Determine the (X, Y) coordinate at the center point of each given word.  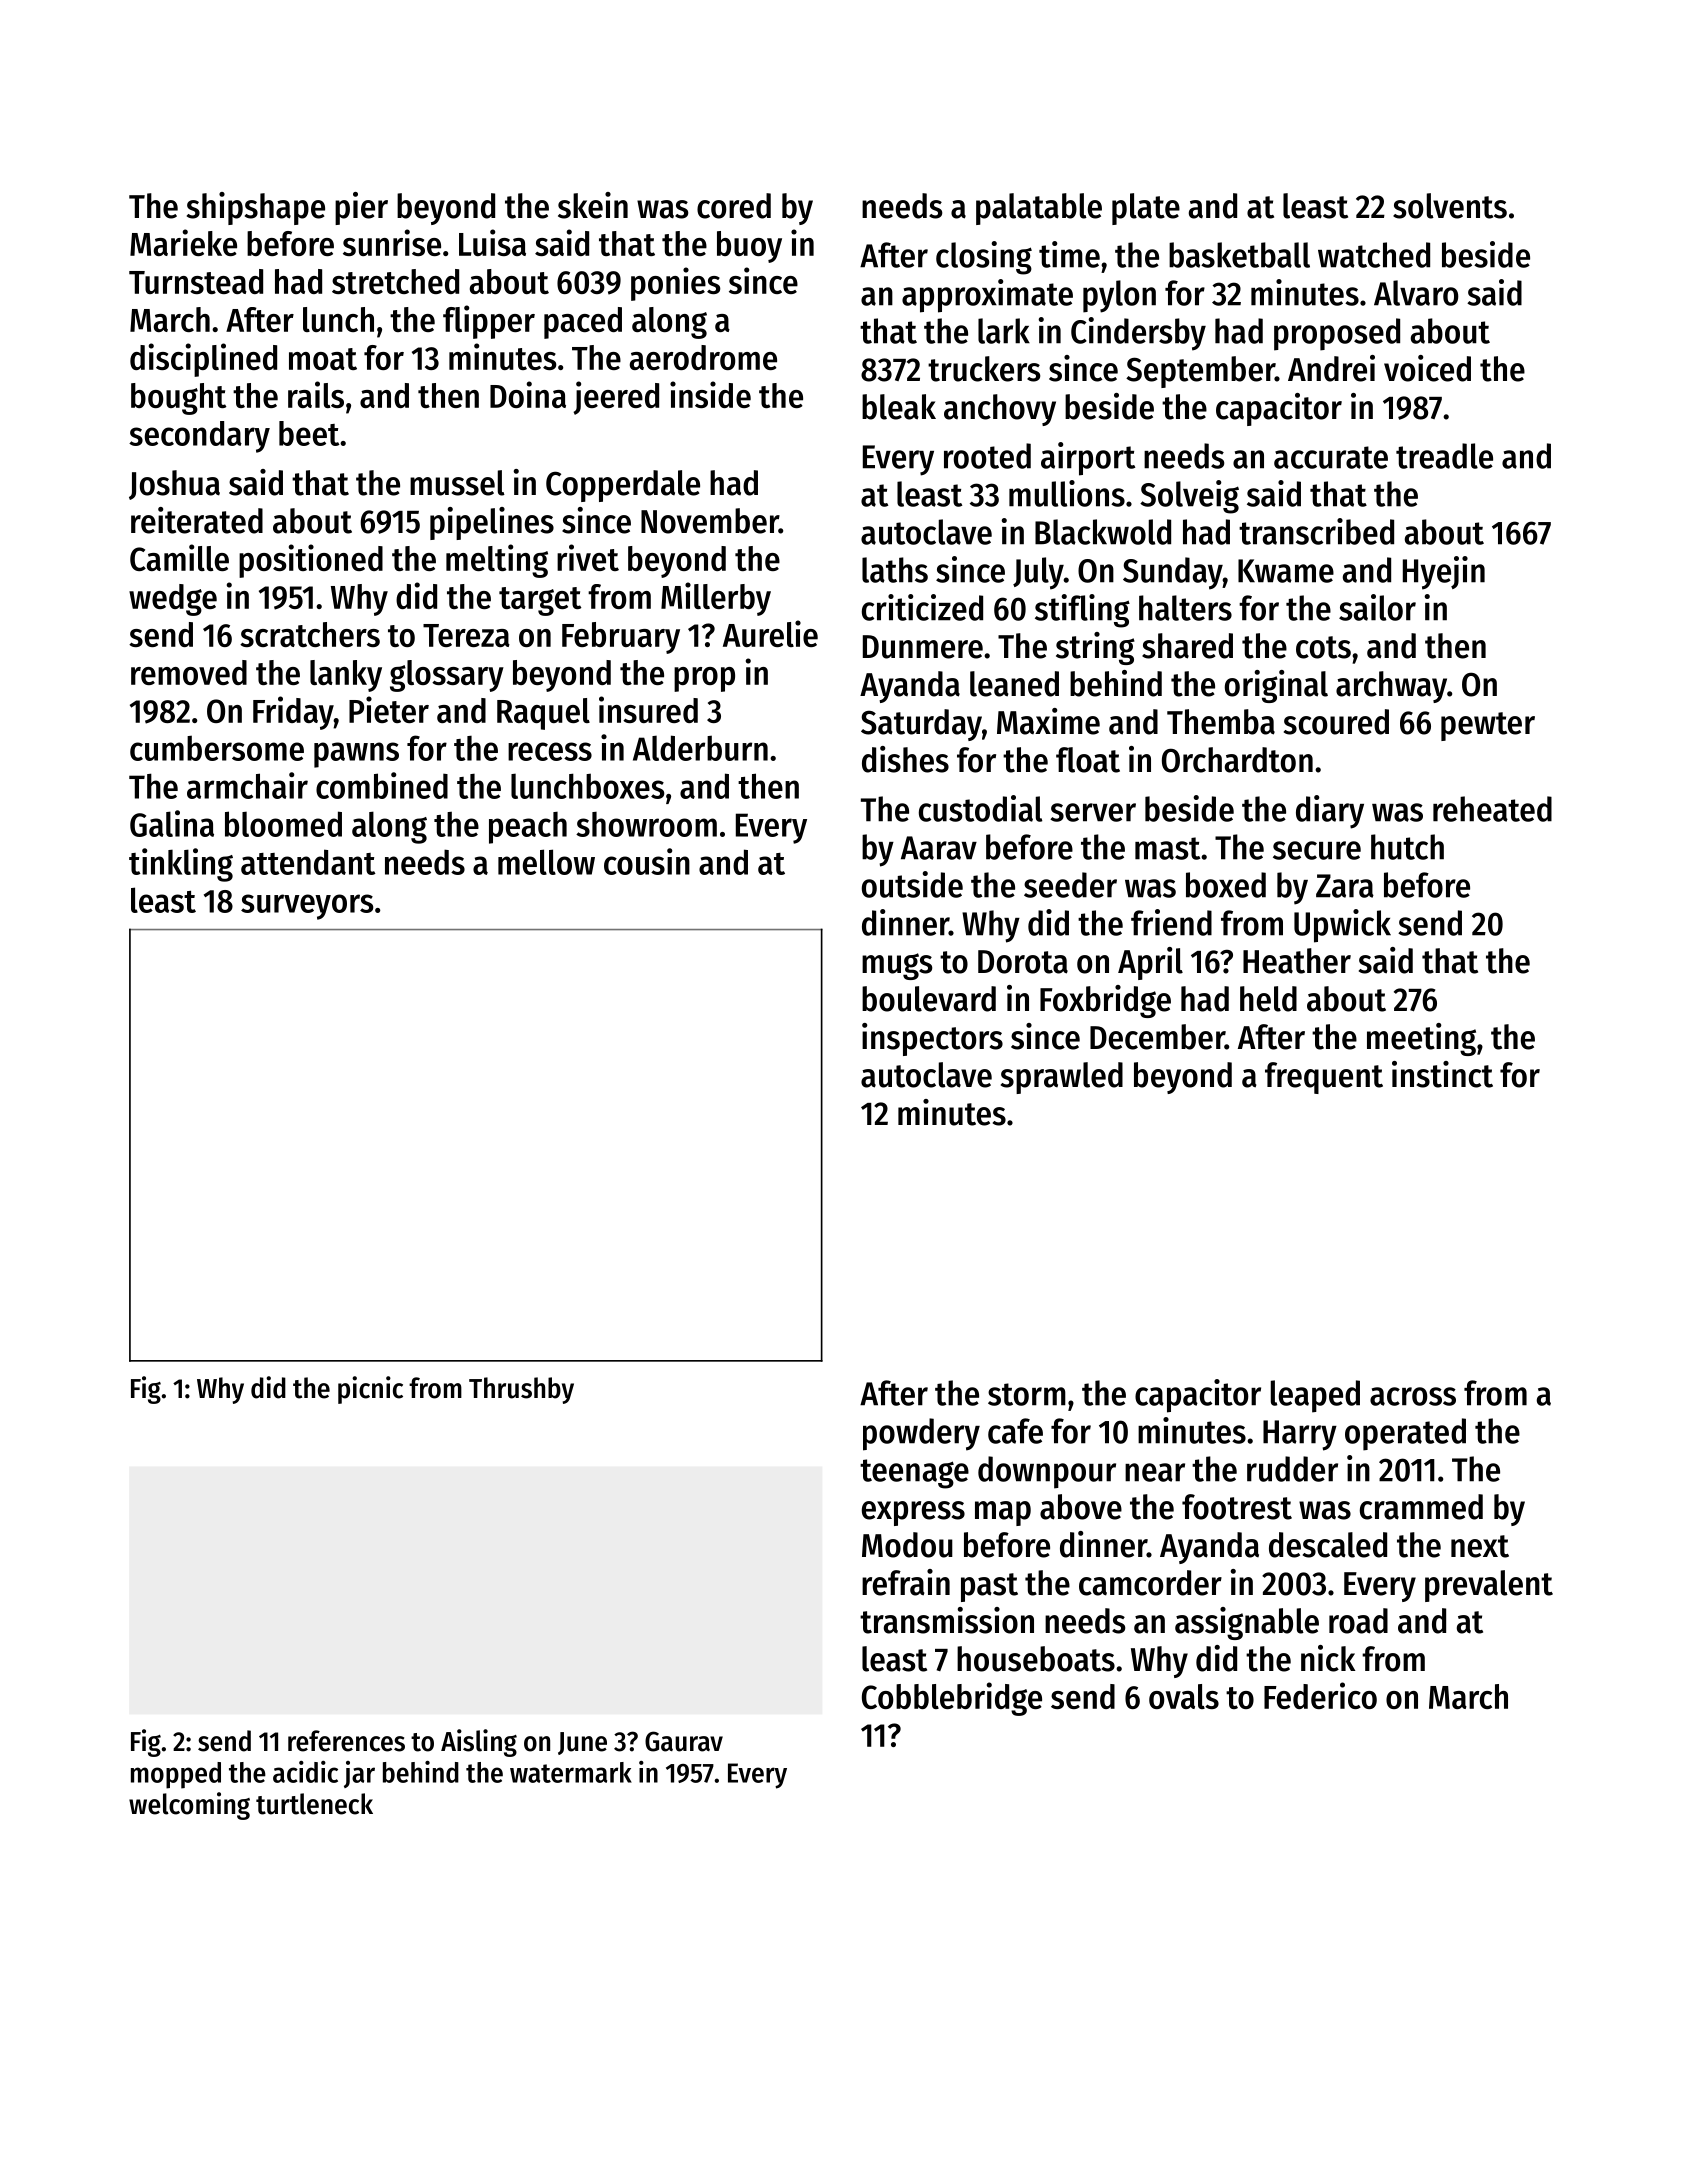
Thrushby (521, 1390)
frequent (1324, 1078)
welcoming (189, 1806)
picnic (370, 1390)
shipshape (256, 208)
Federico (1320, 1695)
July (1038, 573)
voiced (1427, 368)
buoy (749, 247)
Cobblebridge (952, 1699)
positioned (311, 561)
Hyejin (1444, 573)
